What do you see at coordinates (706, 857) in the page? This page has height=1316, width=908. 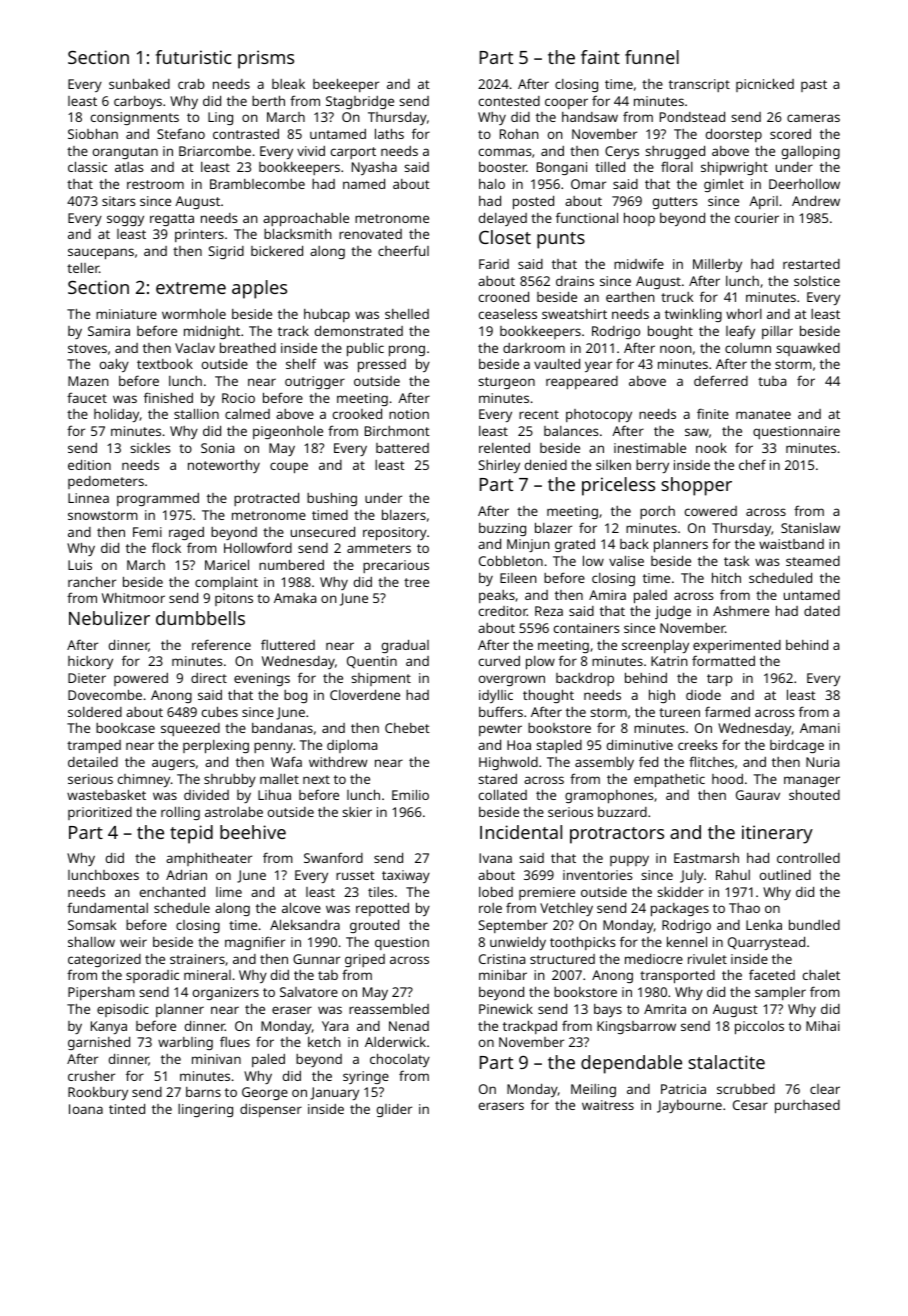 I see `Eastmarsh` at bounding box center [706, 857].
